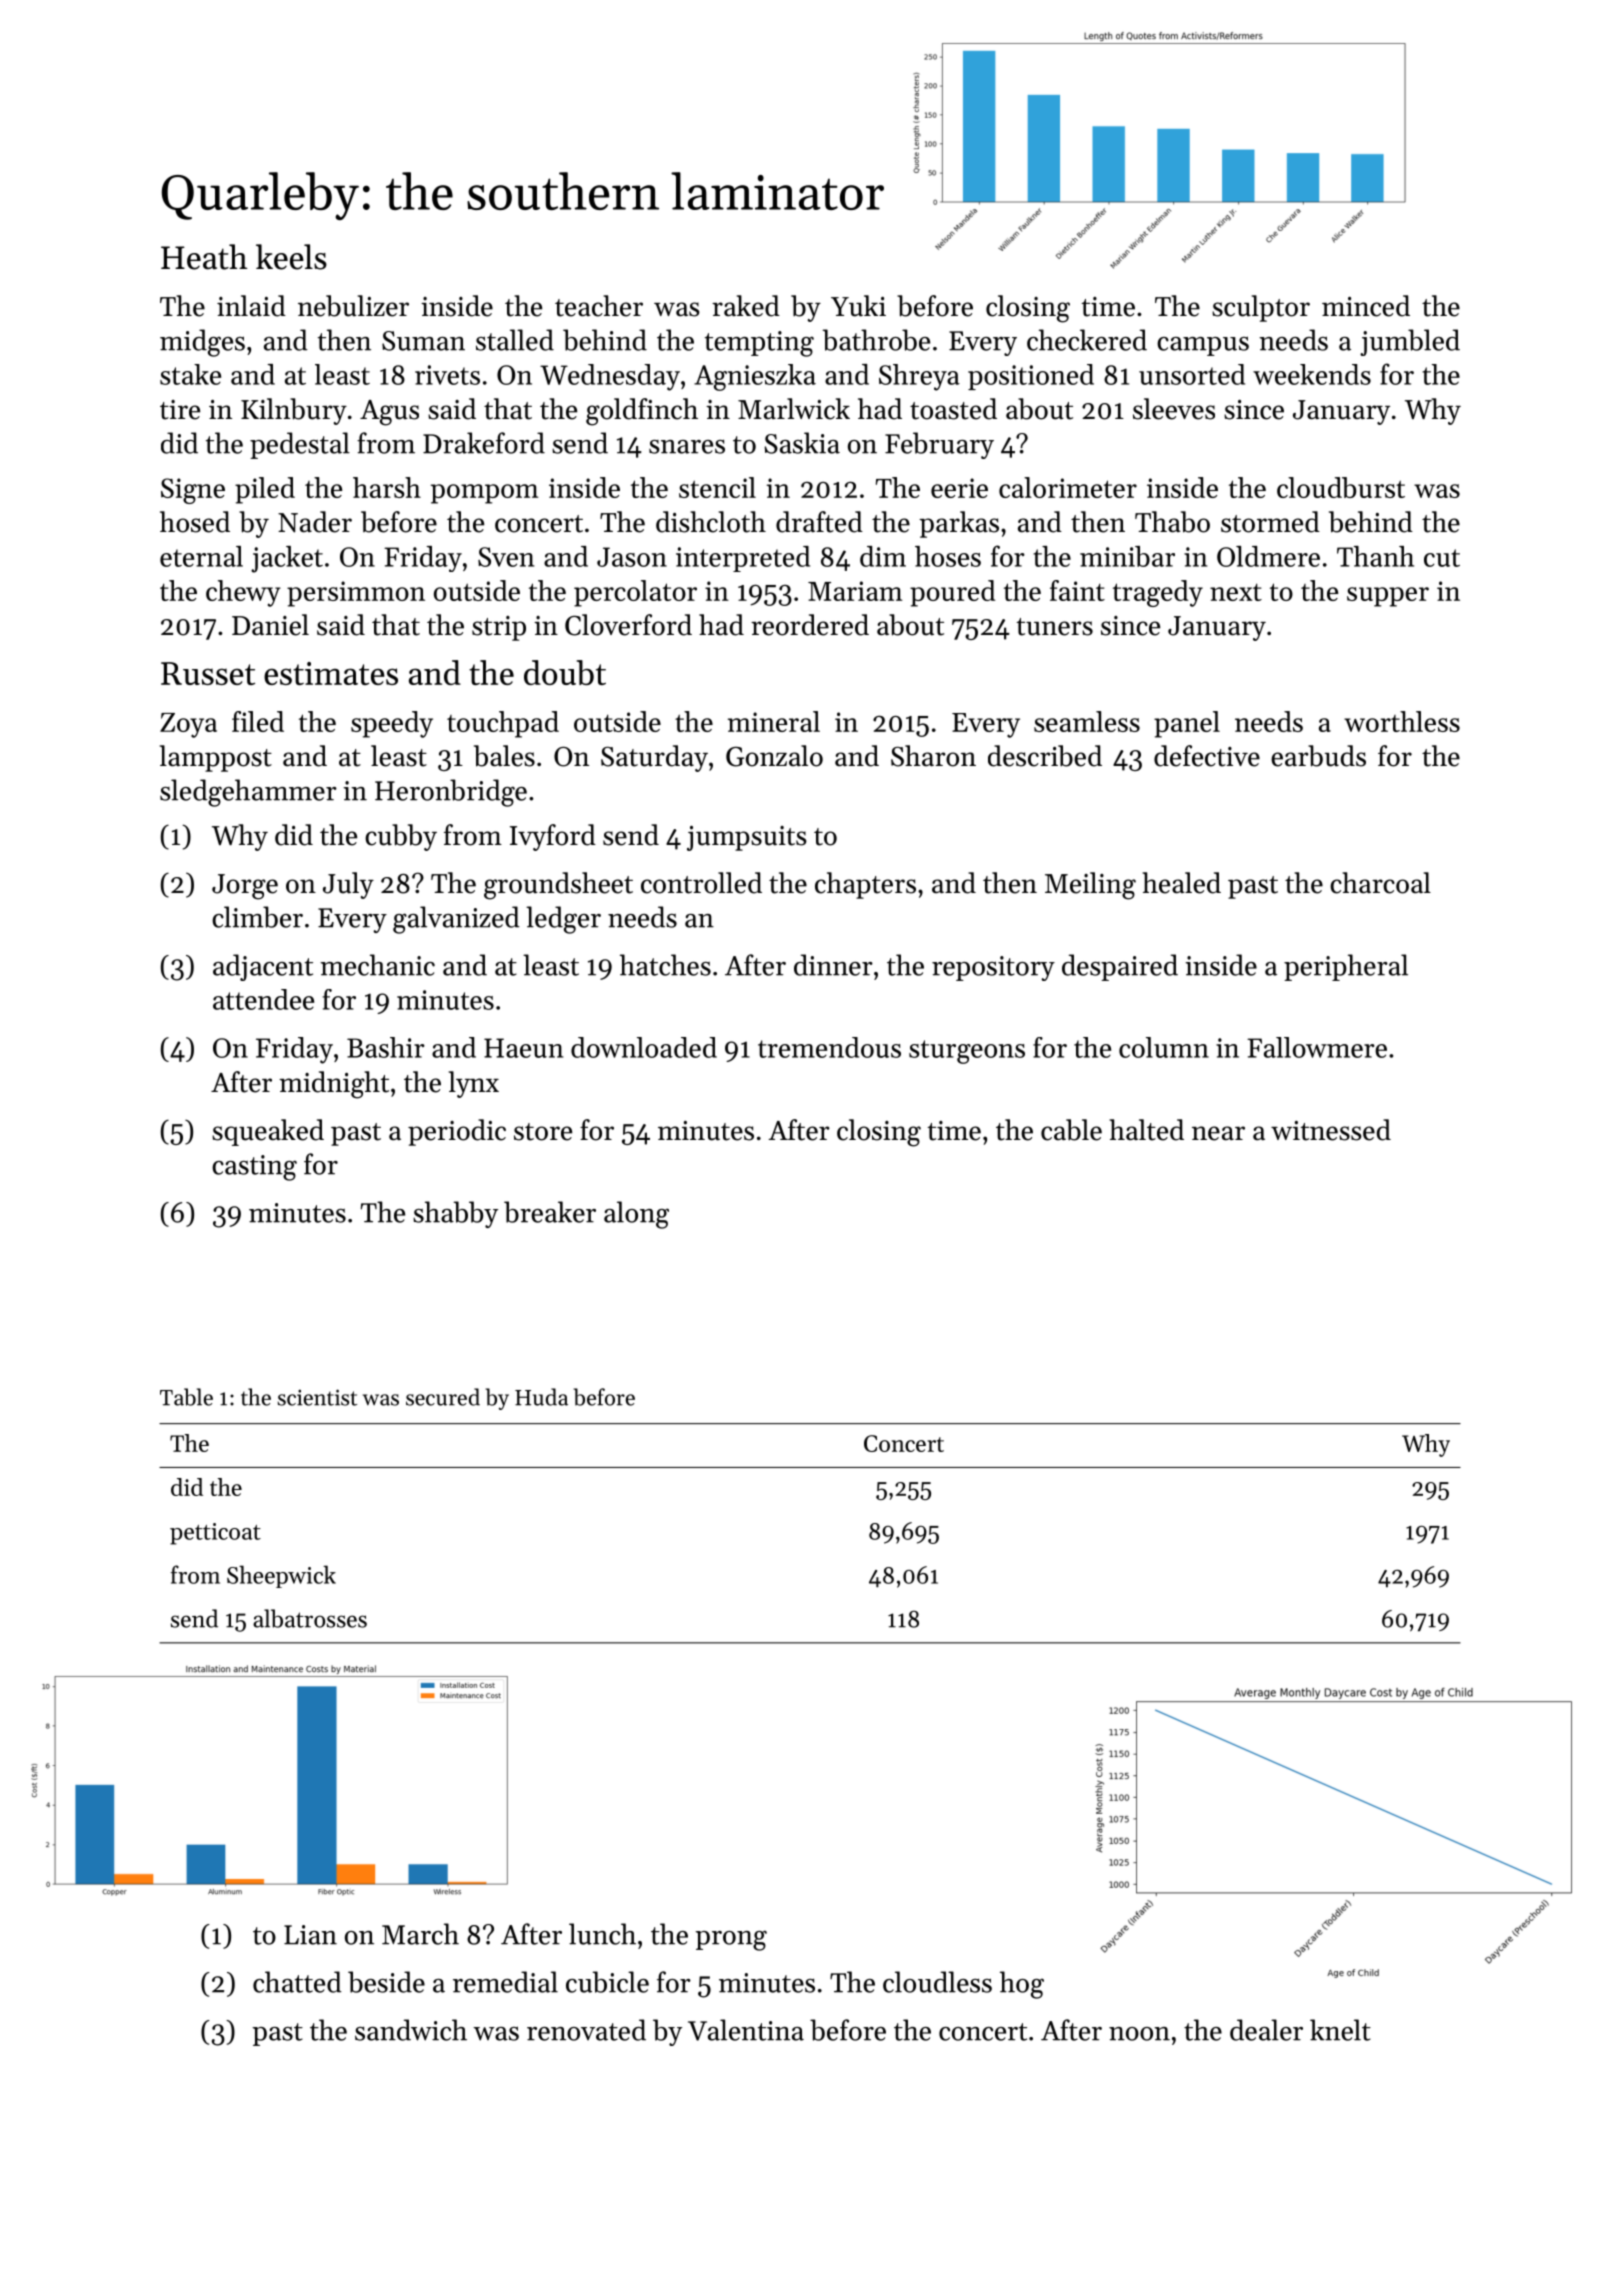 The width and height of the screenshot is (1620, 2292). Describe the element at coordinates (858, 306) in the screenshot. I see `Yuki` at that location.
